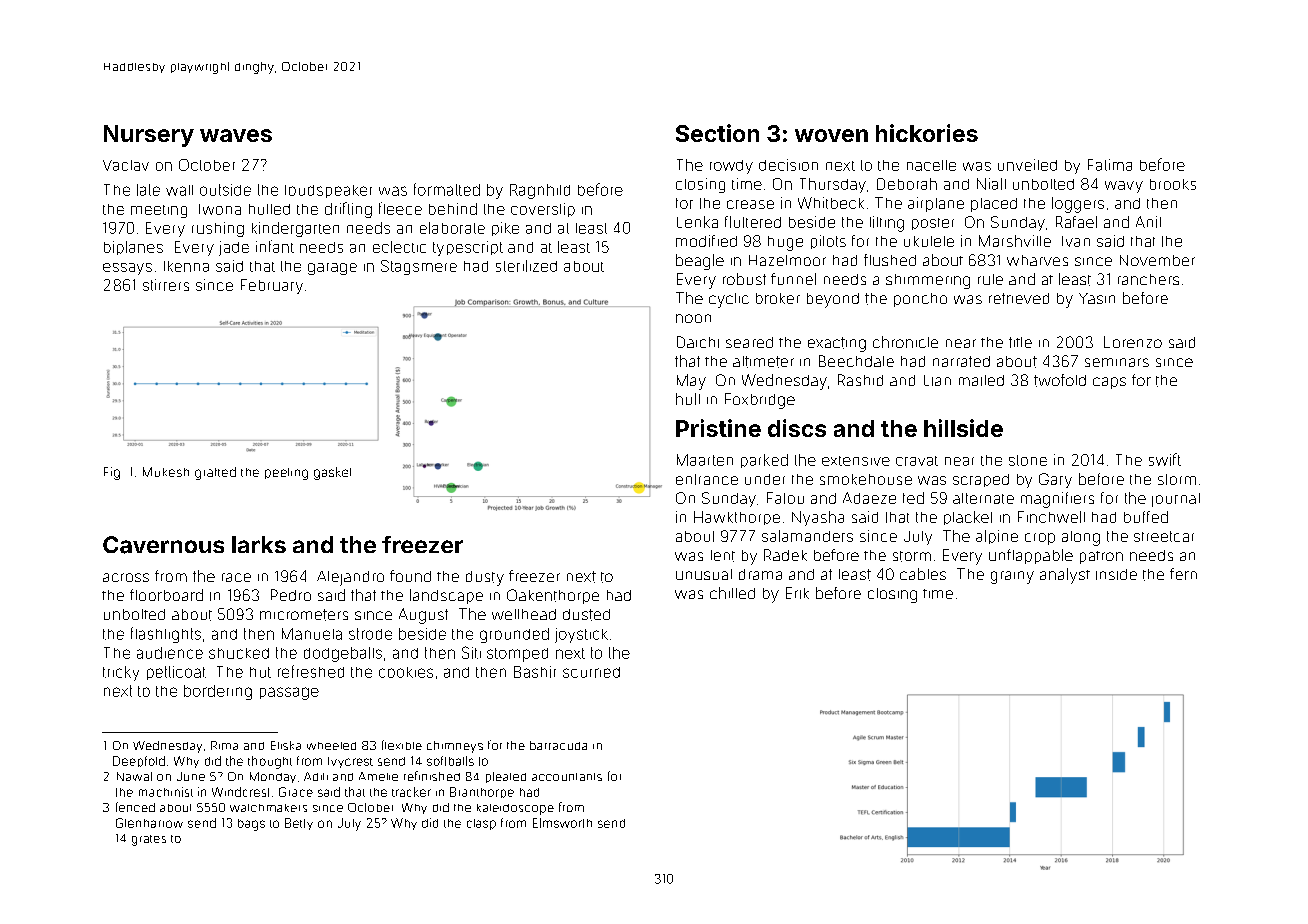 The height and width of the screenshot is (924, 1308). I want to click on stirrers, so click(166, 285).
